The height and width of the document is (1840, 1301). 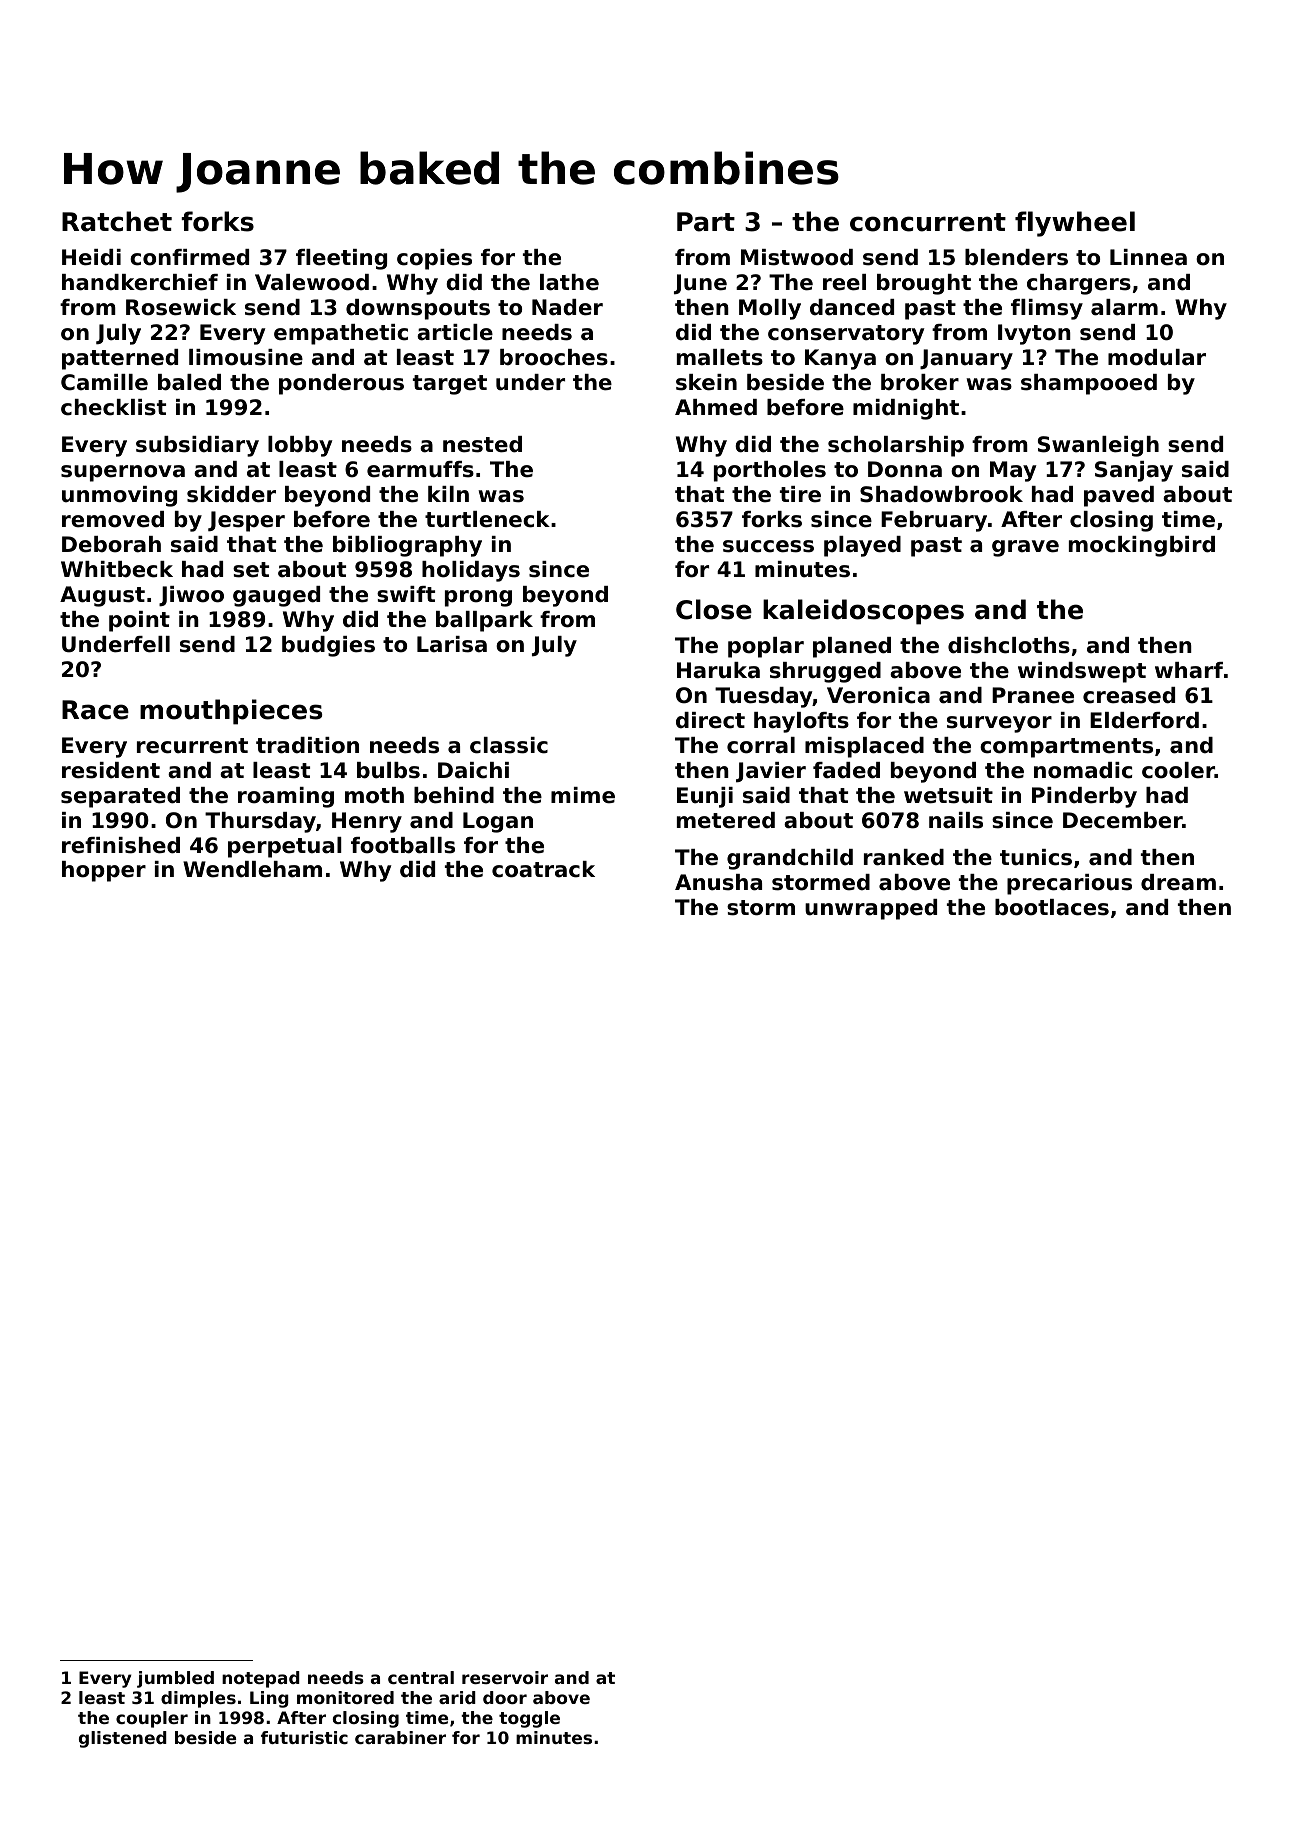 I want to click on Anusha, so click(x=718, y=882).
